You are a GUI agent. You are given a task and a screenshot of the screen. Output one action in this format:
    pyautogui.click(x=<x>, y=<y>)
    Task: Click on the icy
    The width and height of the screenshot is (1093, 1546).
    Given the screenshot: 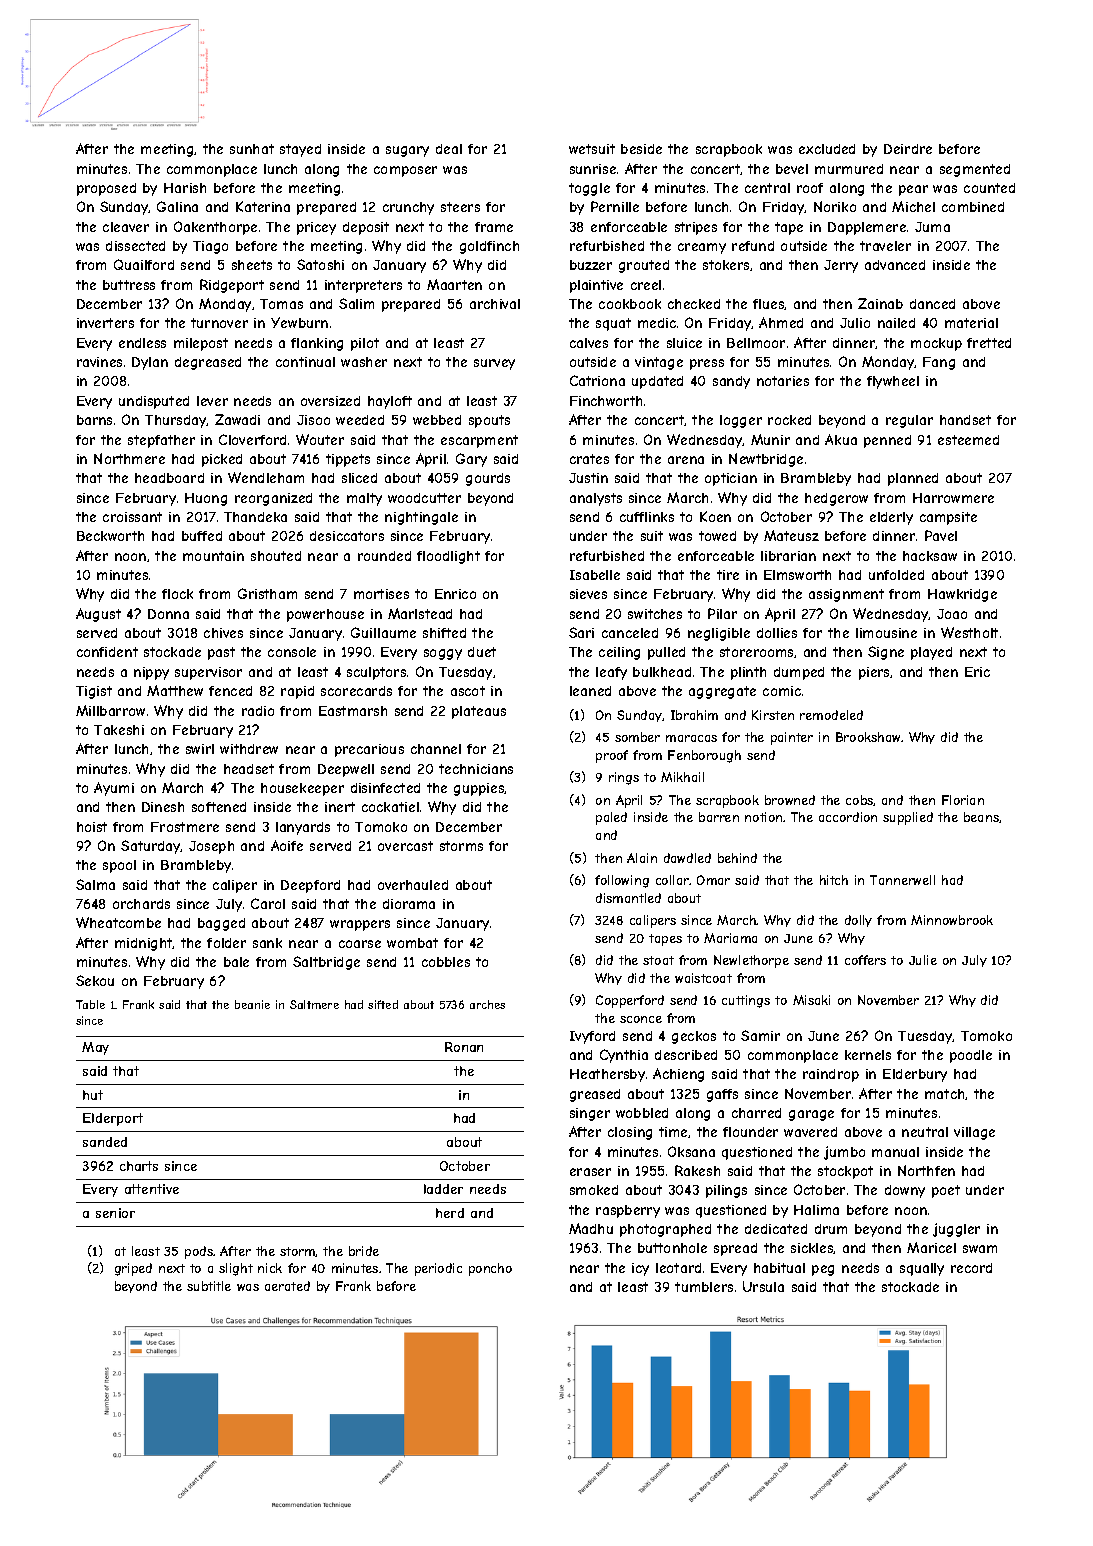 What is the action you would take?
    pyautogui.click(x=640, y=1269)
